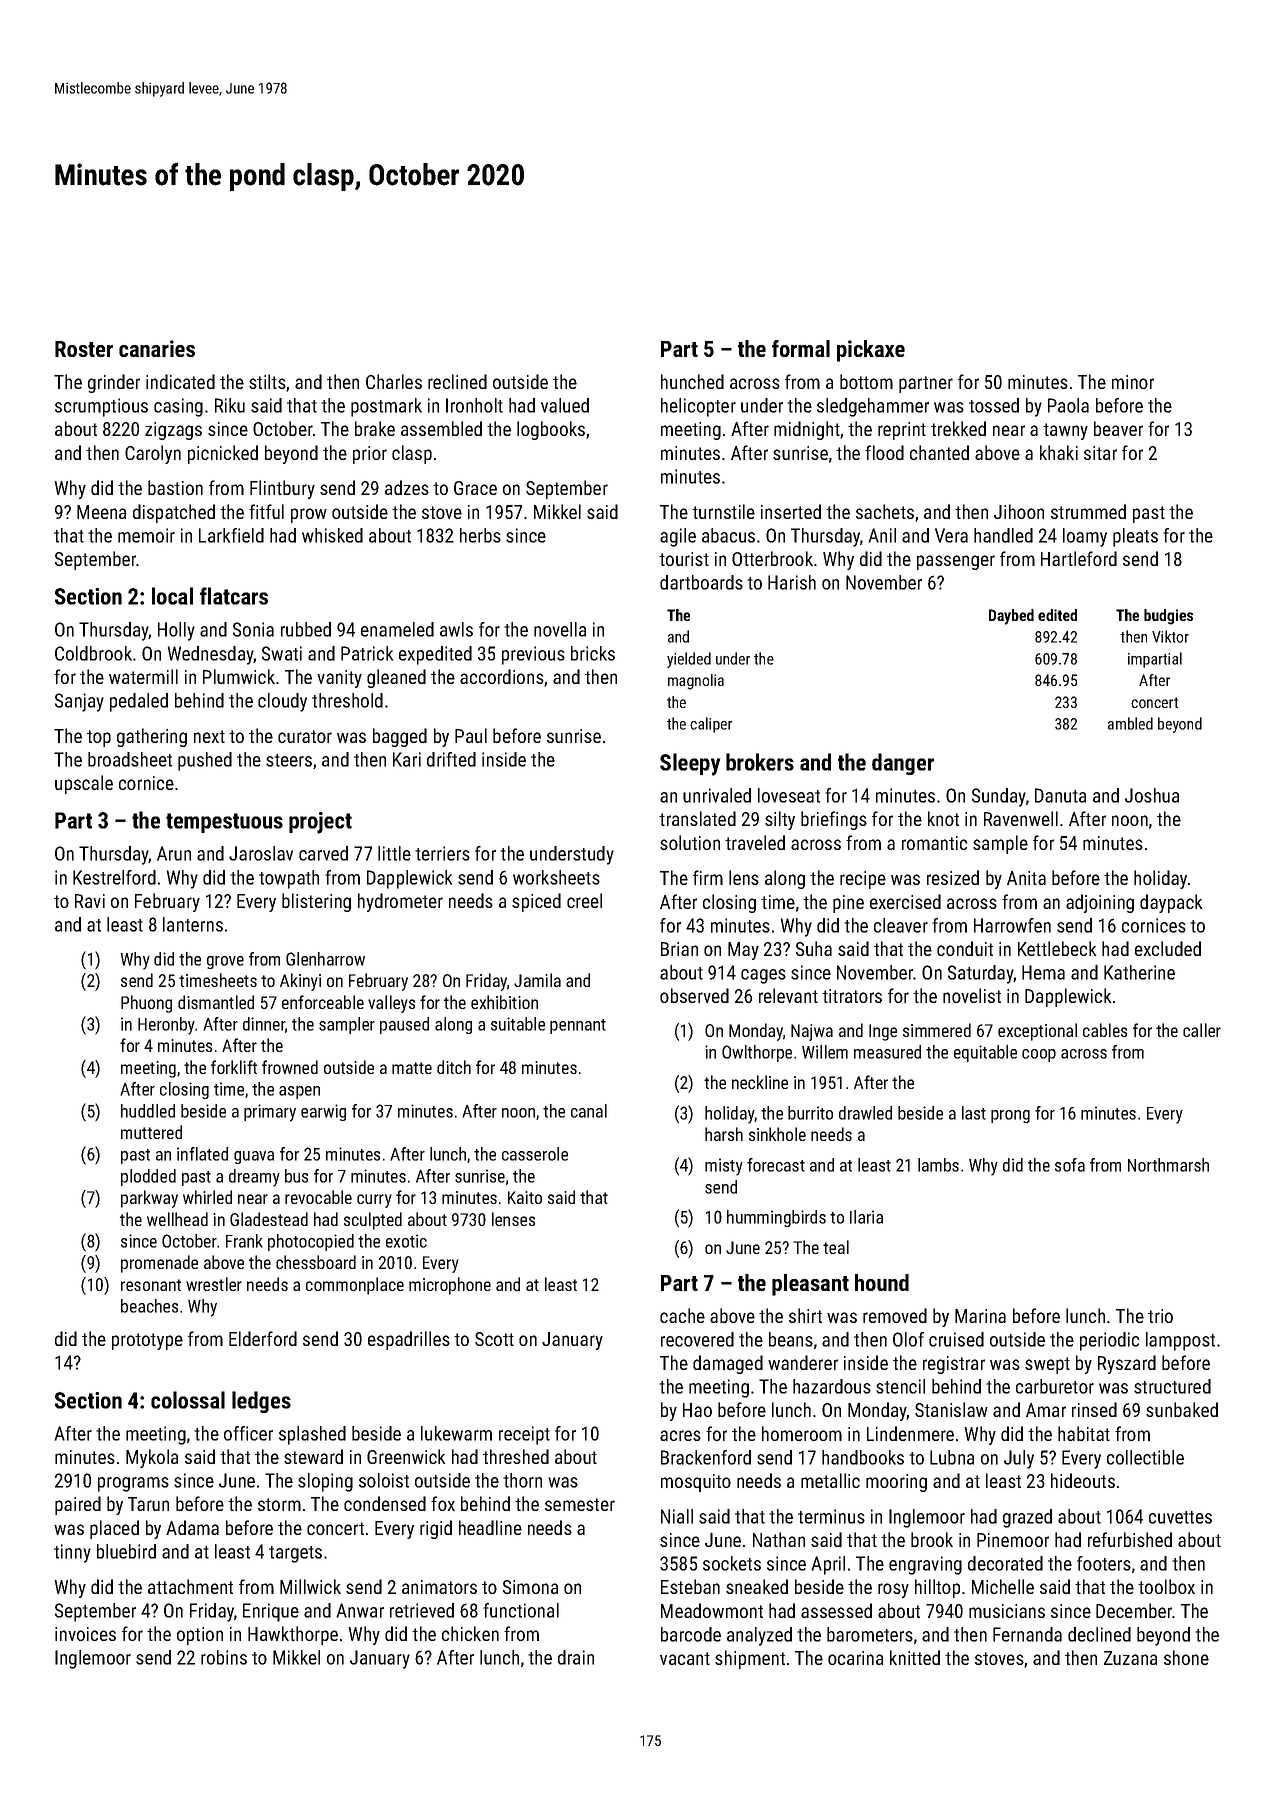  I want to click on knitted, so click(915, 1657).
